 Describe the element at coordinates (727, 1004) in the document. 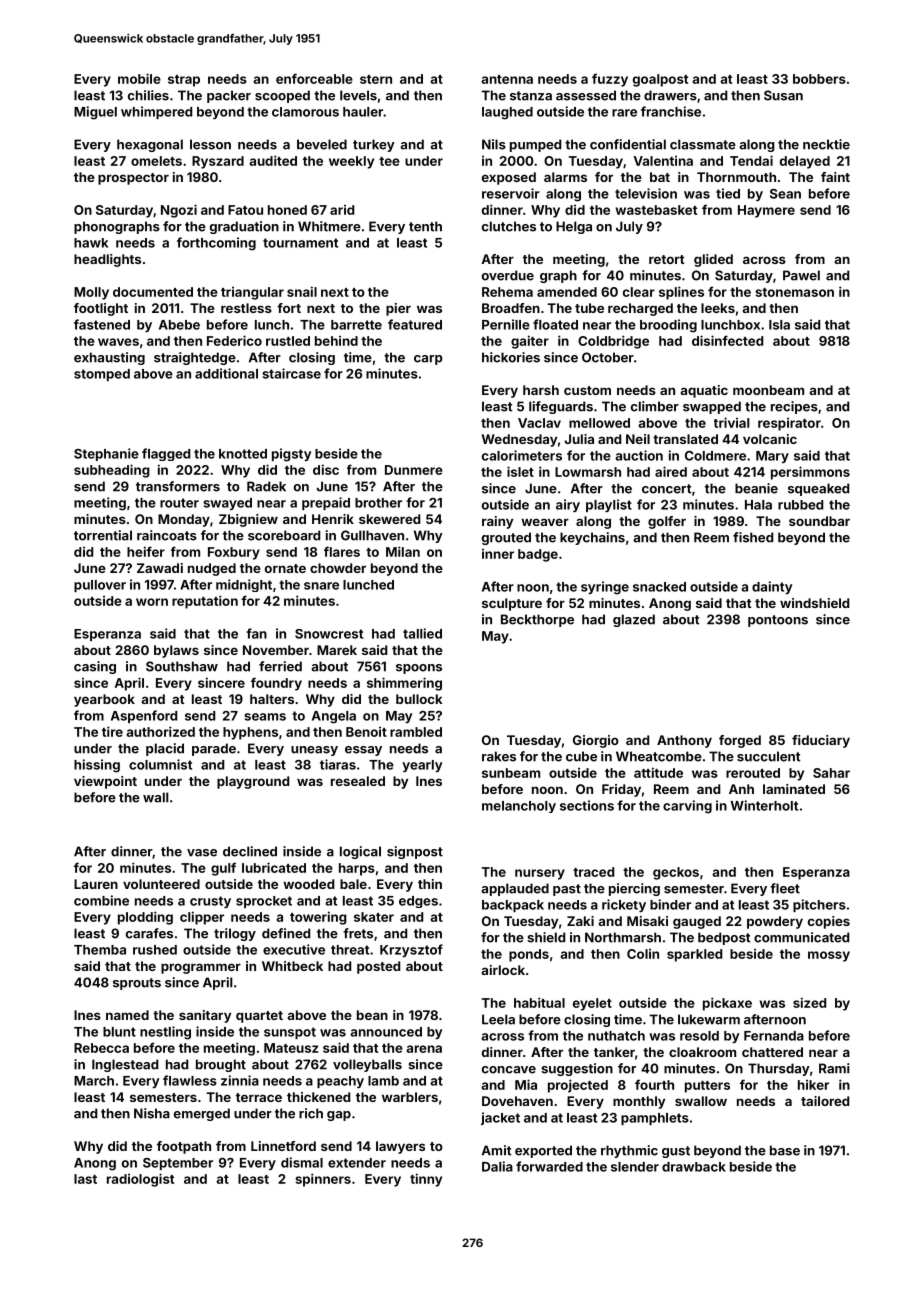

I see `pickaxe` at that location.
